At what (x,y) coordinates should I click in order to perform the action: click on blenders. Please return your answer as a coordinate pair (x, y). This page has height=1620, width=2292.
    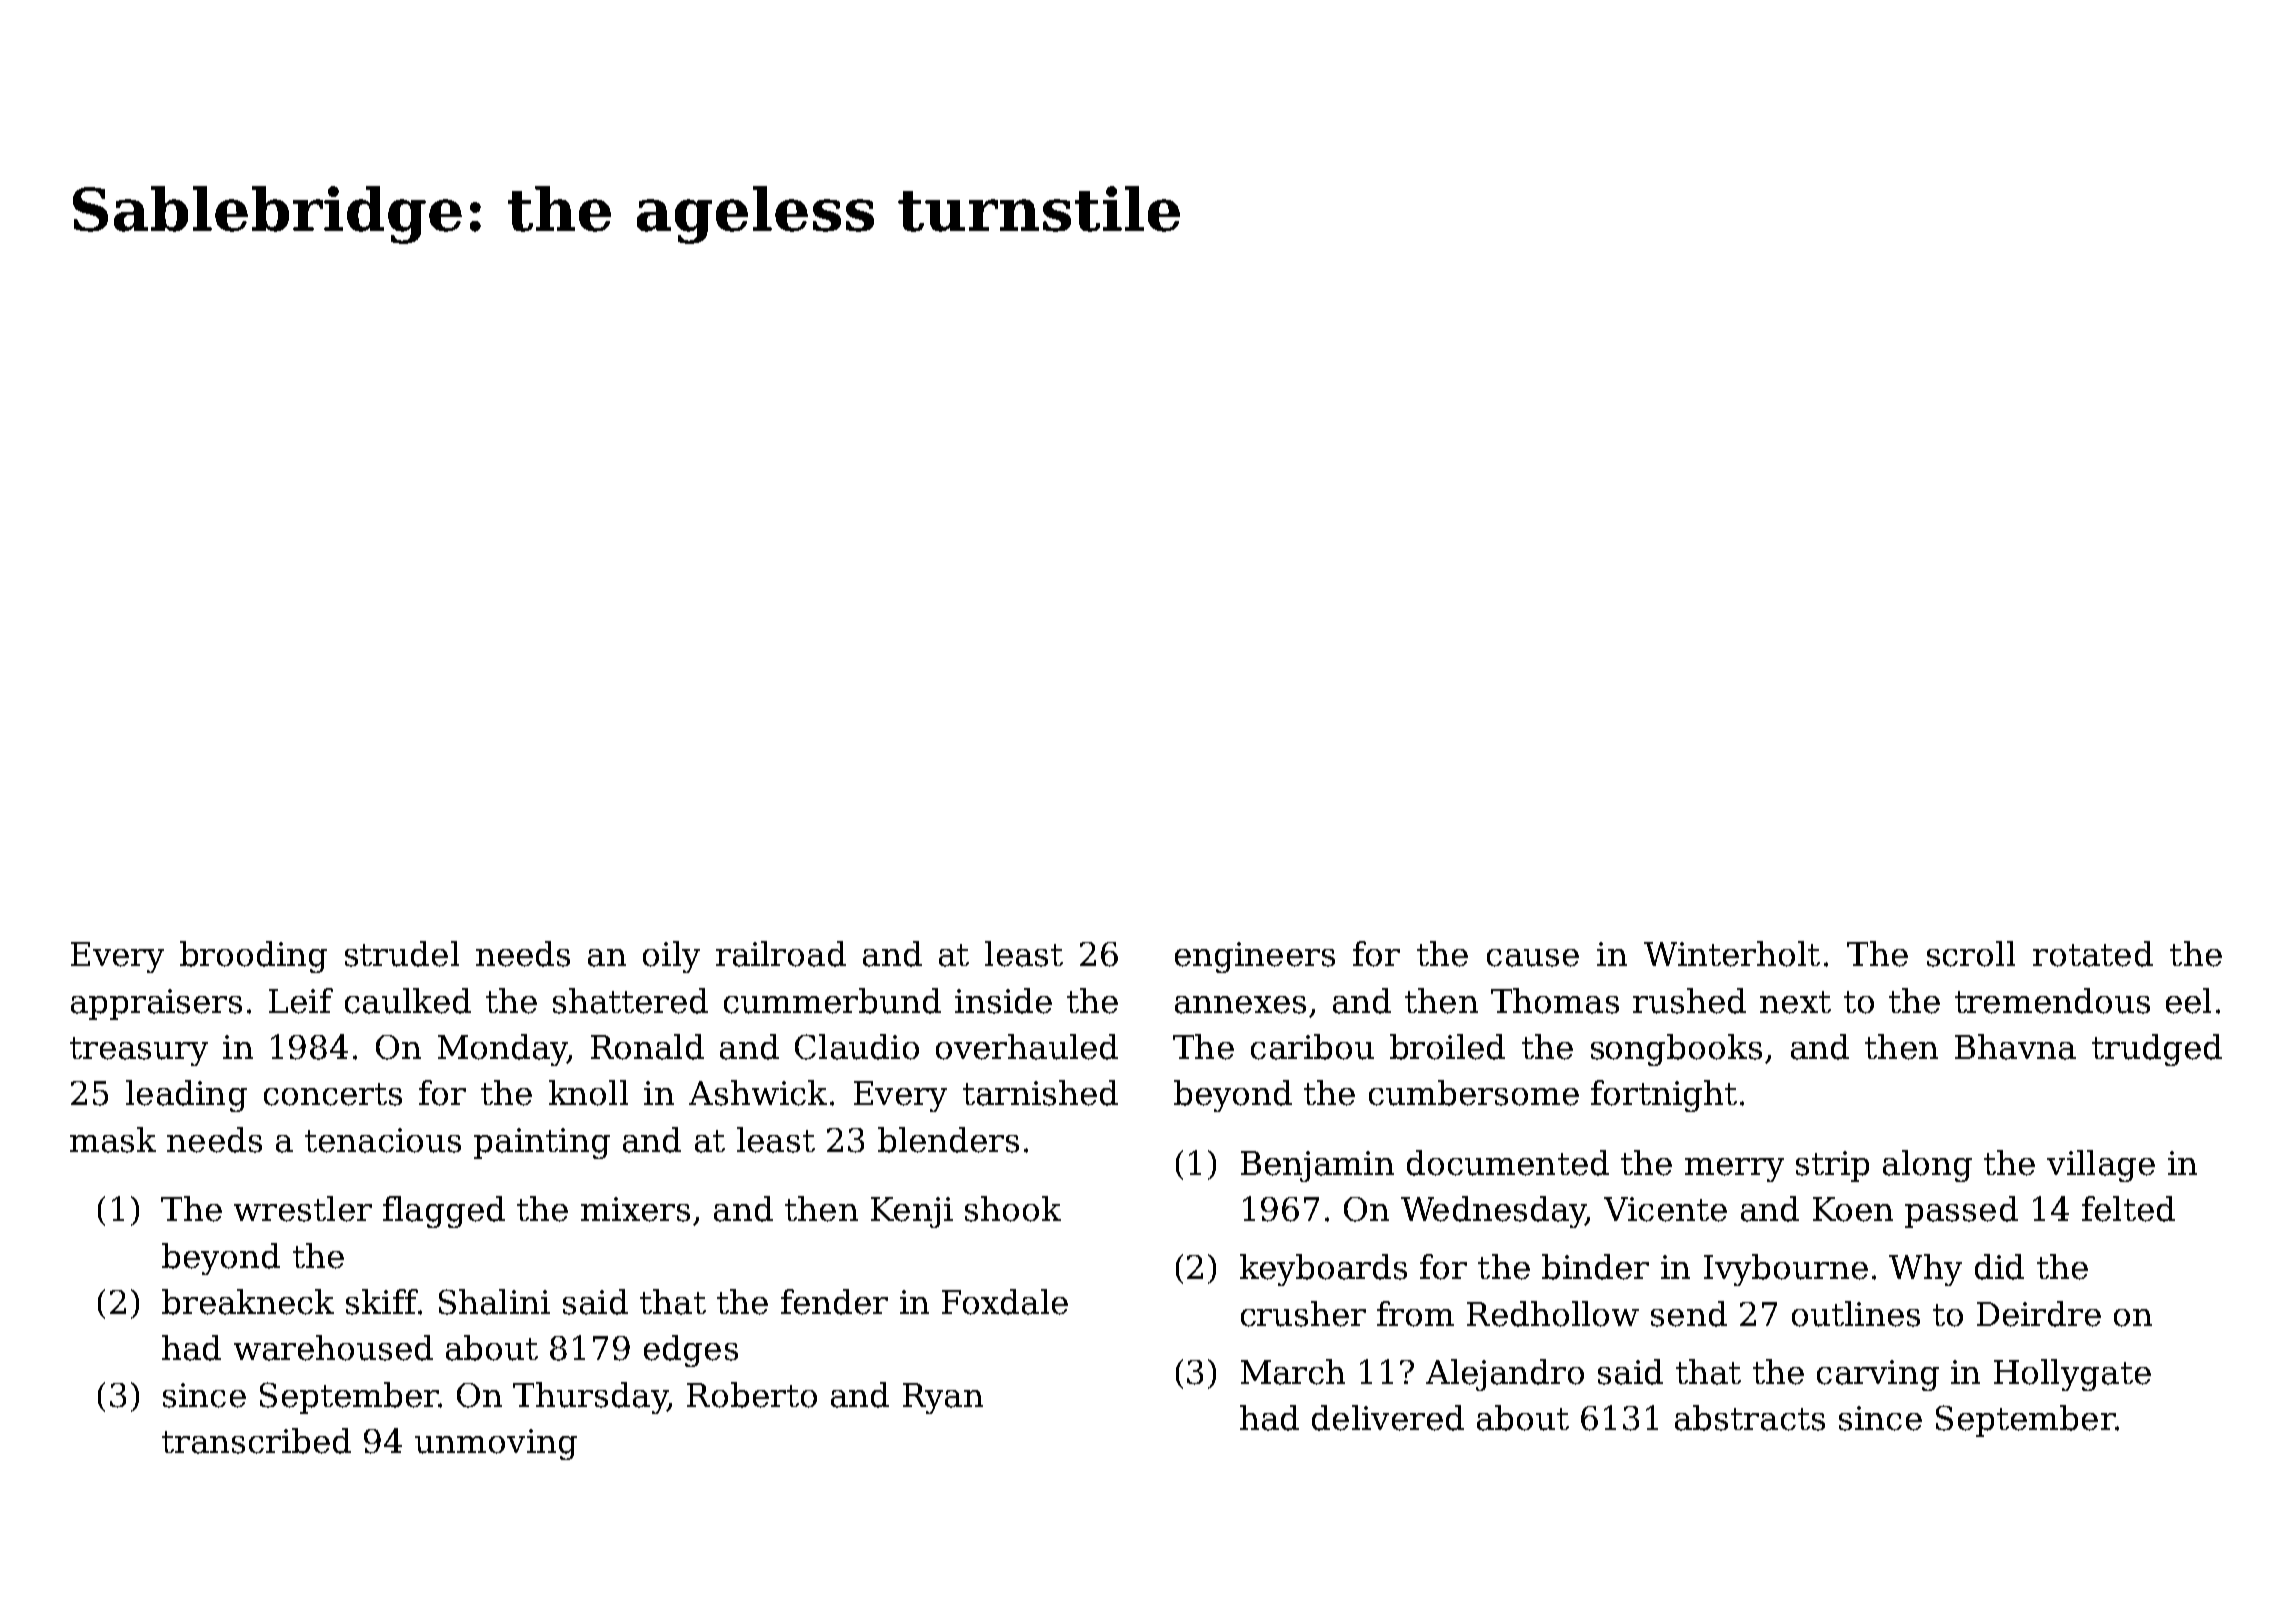
    Looking at the image, I should click on (948, 1140).
